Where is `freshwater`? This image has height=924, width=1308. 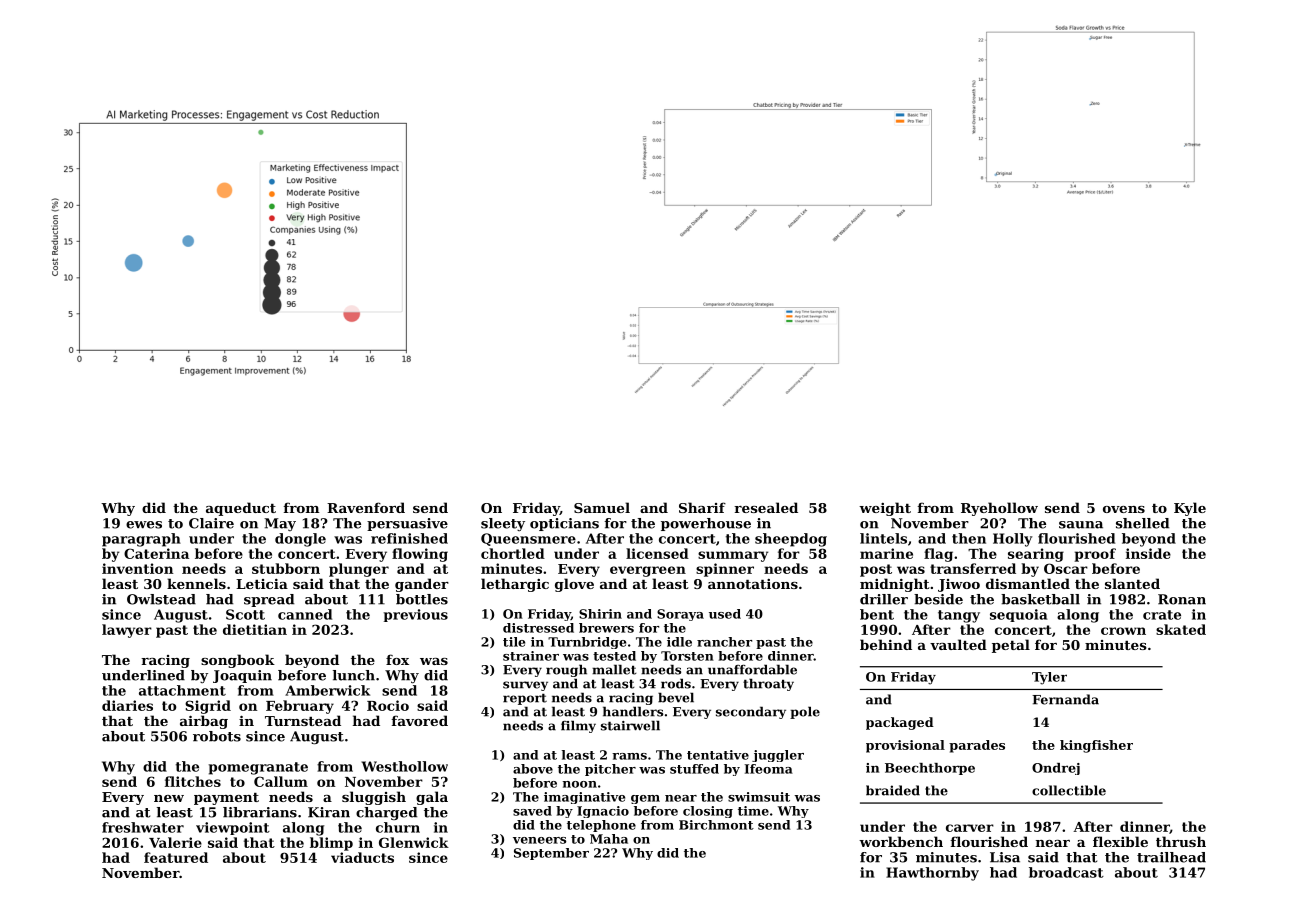
freshwater is located at coordinates (143, 827).
